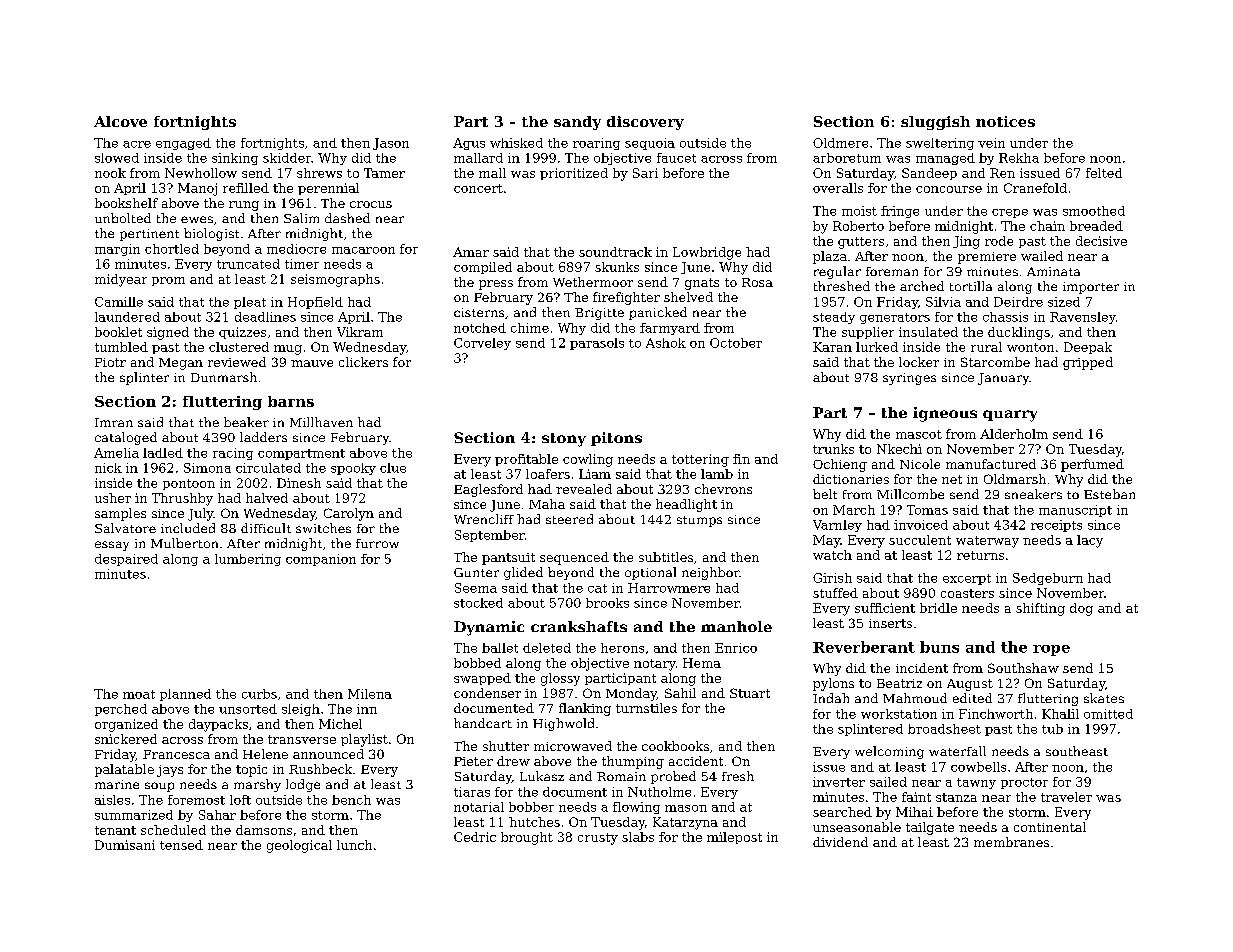 The width and height of the screenshot is (1233, 952). What do you see at coordinates (750, 693) in the screenshot?
I see `Stuart` at bounding box center [750, 693].
